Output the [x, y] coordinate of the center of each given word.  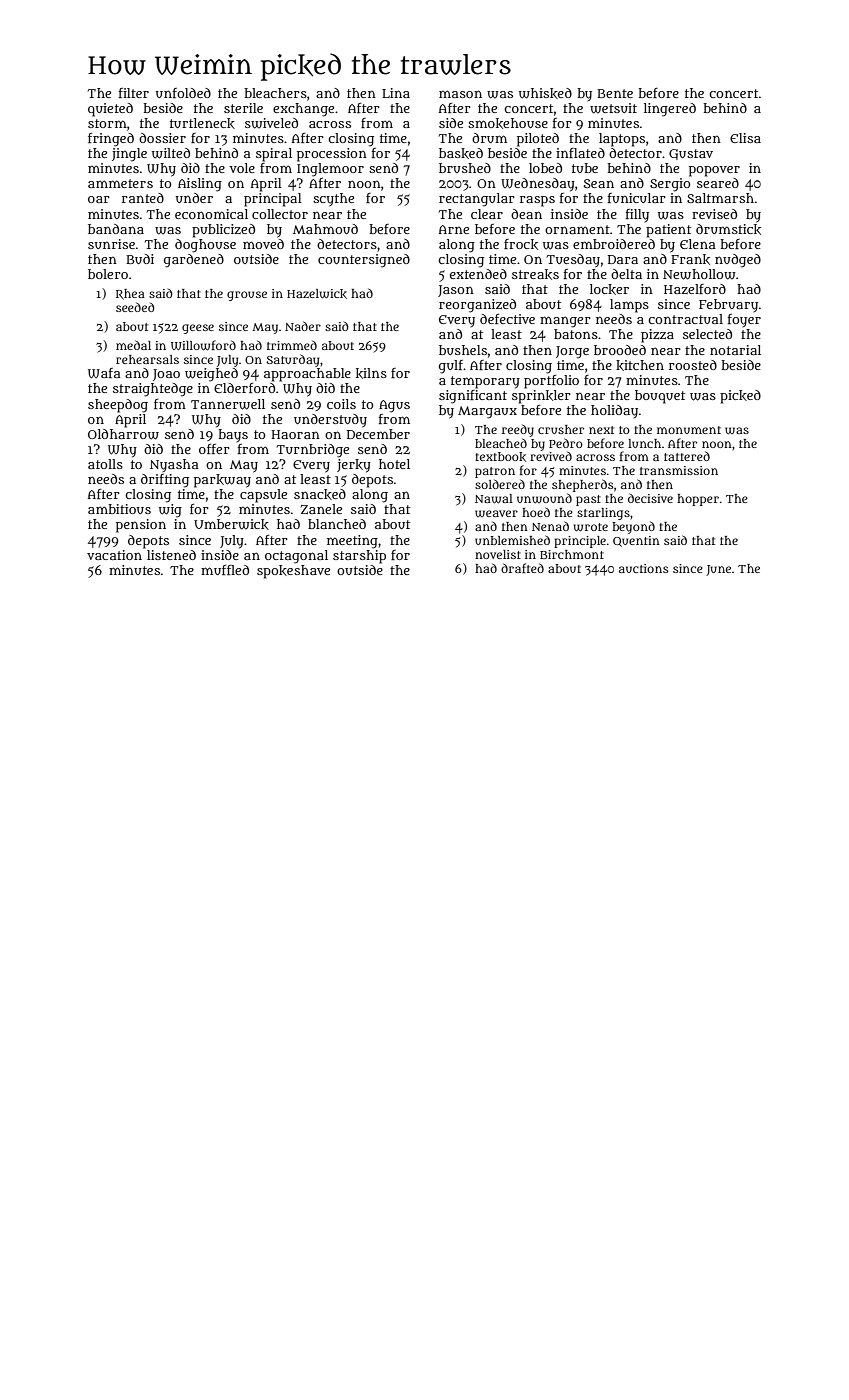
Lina [396, 93]
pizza [657, 336]
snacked [320, 494]
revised [714, 214]
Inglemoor [330, 170]
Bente [615, 93]
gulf [451, 367]
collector [280, 214]
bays [233, 435]
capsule [263, 496]
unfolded [183, 93]
